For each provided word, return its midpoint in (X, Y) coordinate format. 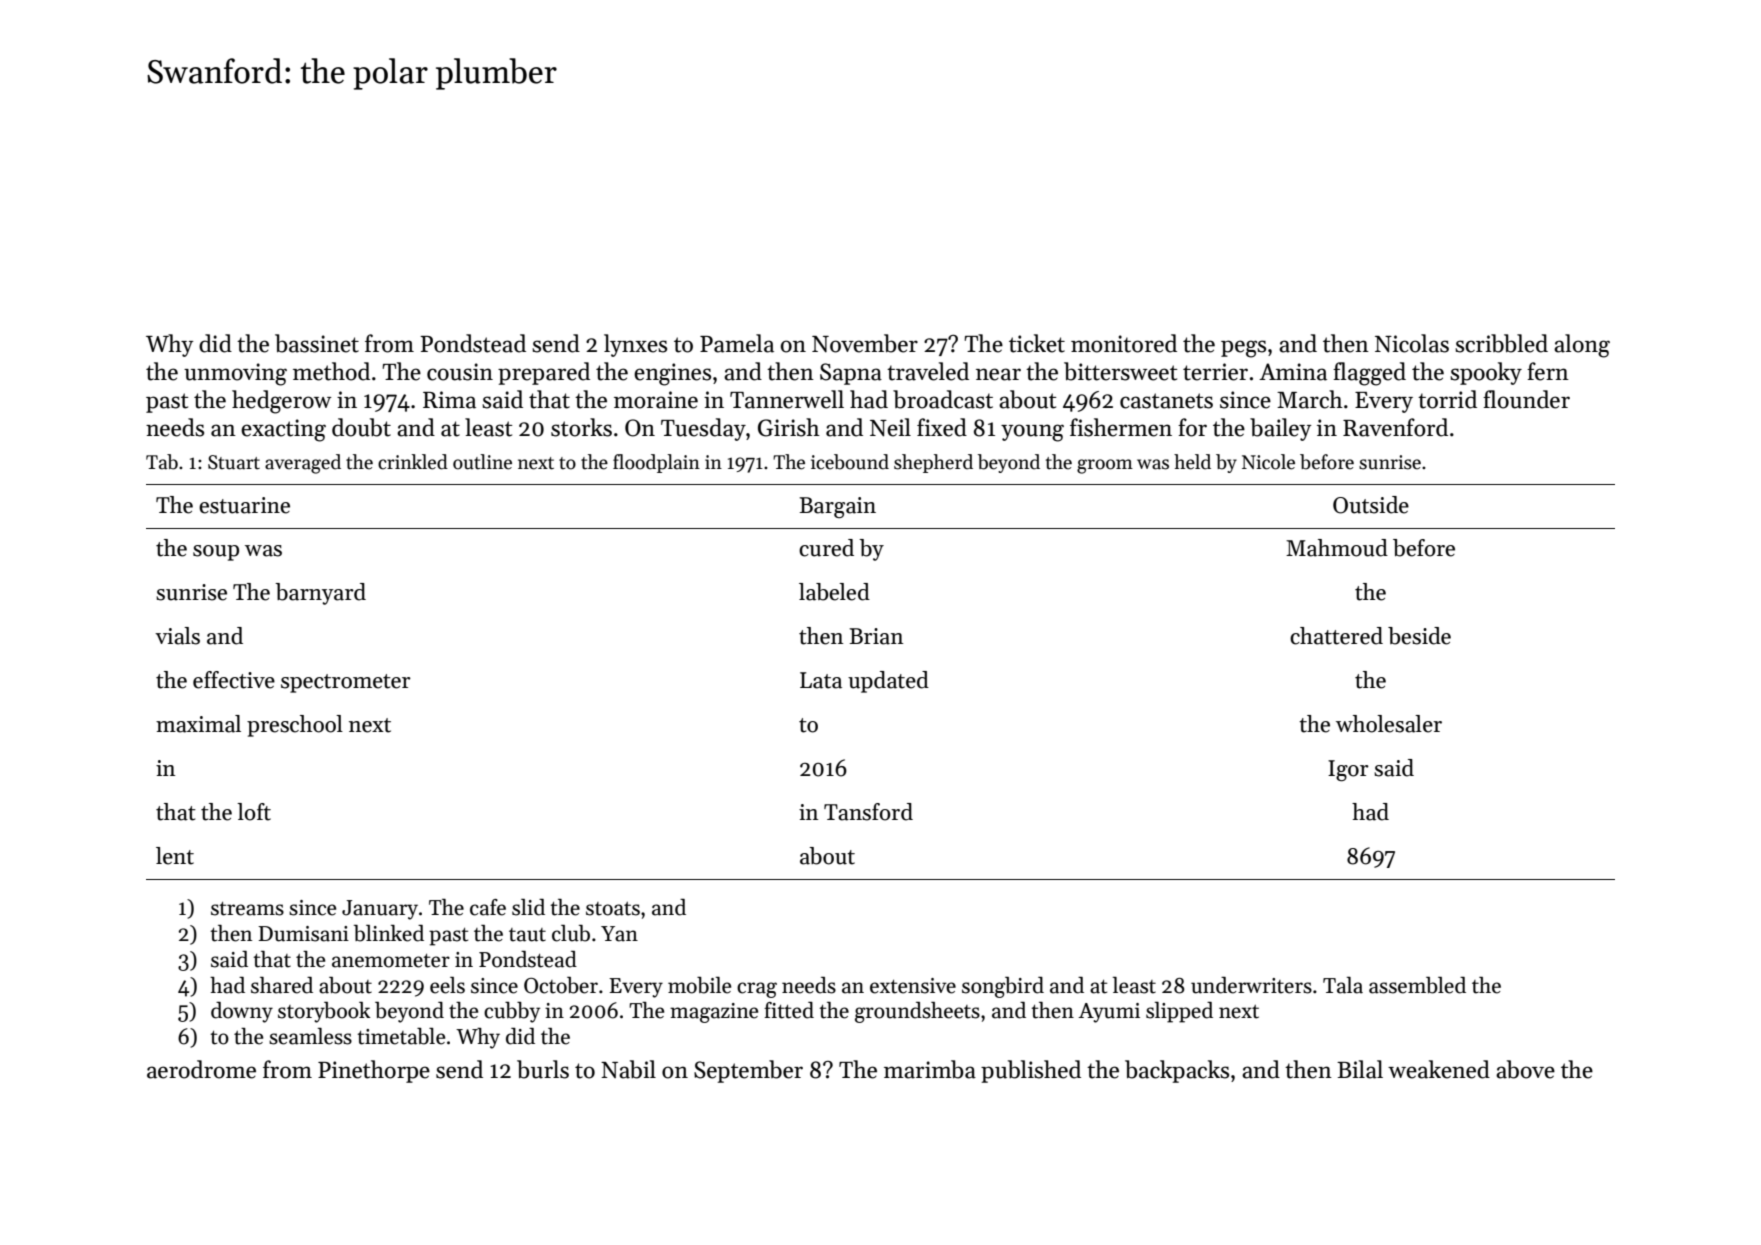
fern (1548, 371)
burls (543, 1069)
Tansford (868, 812)
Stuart (234, 462)
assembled (1417, 985)
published (1031, 1071)
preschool (295, 726)
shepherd (933, 463)
